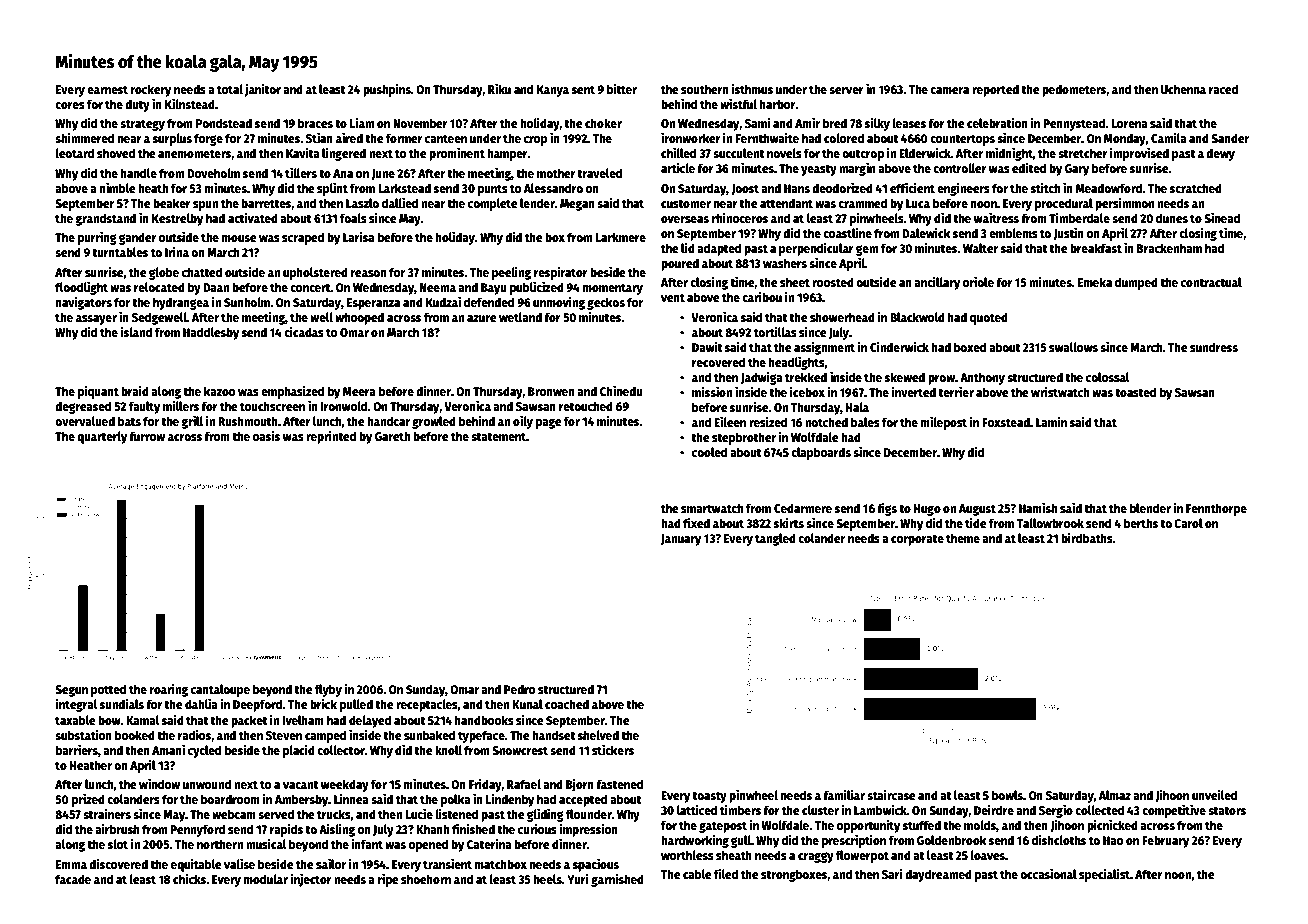 Image resolution: width=1308 pixels, height=924 pixels. Describe the element at coordinates (71, 691) in the image. I see `Segun` at that location.
